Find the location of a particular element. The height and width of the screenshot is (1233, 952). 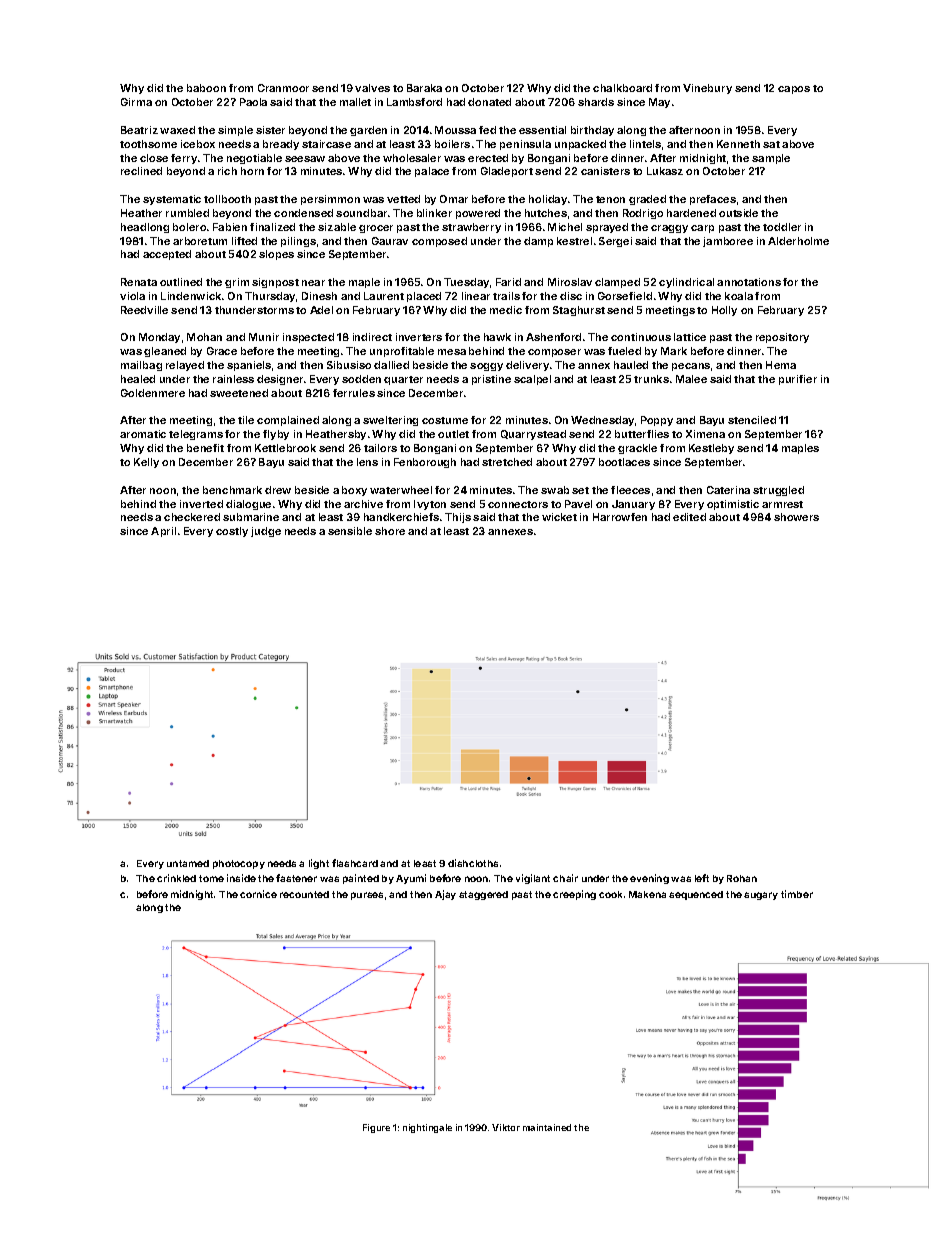

edited is located at coordinates (689, 517).
